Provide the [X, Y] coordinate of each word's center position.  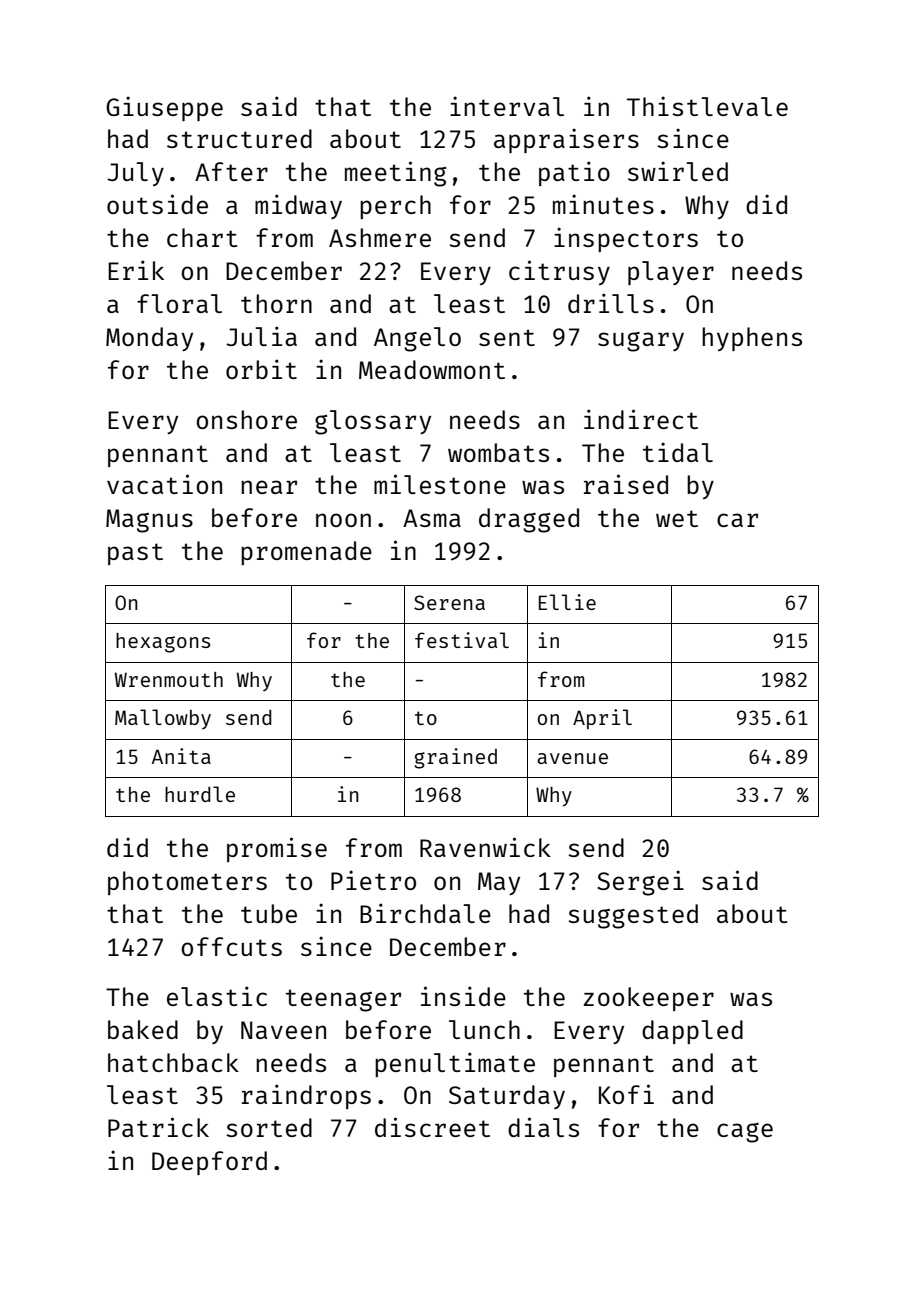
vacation [164, 484]
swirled [678, 171]
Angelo [417, 339]
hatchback [173, 1062]
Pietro [373, 880]
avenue [572, 758]
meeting [396, 174]
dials [543, 1127]
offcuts [231, 946]
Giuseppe [164, 108]
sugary [641, 342]
